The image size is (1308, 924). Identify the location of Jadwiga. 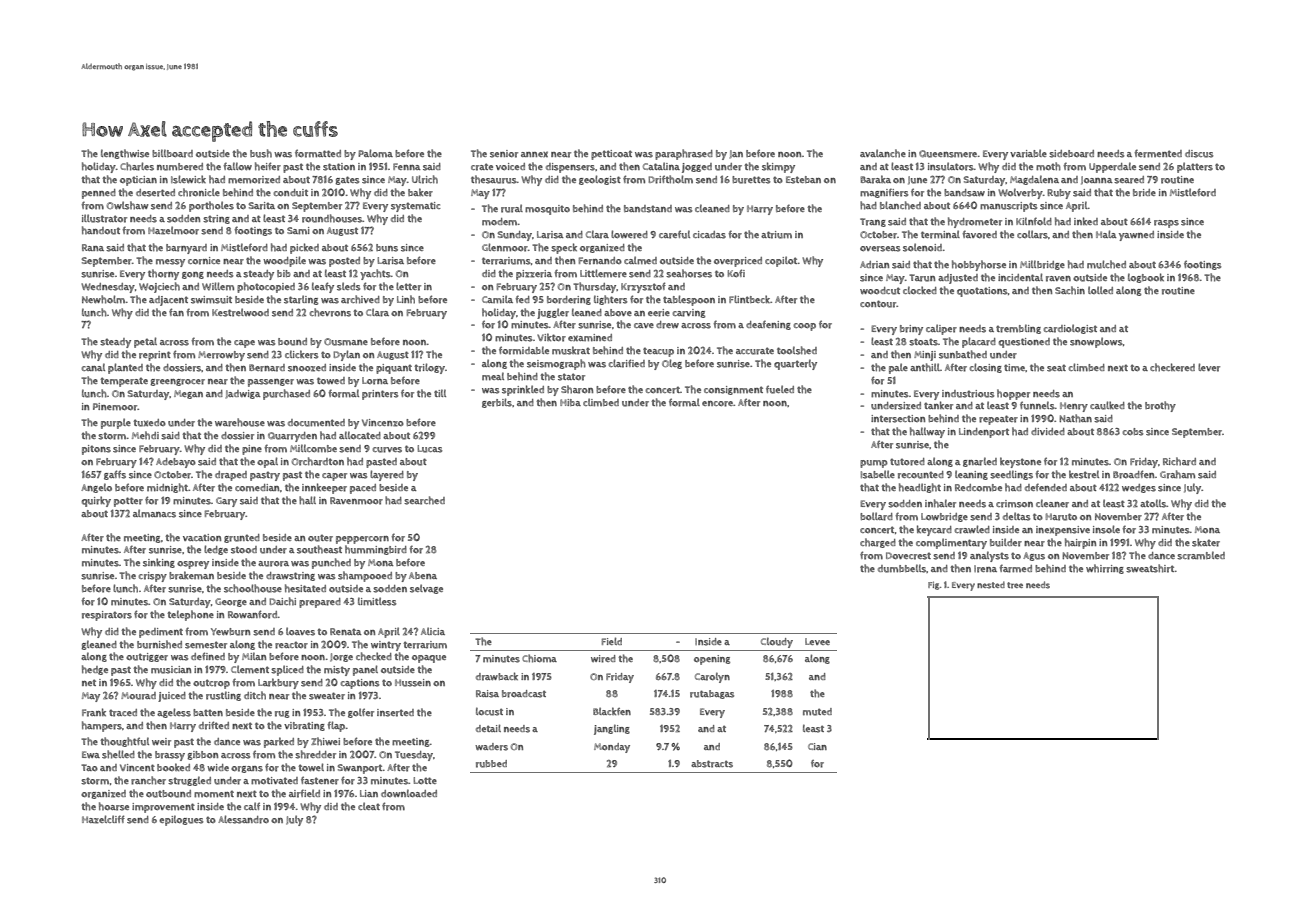
(243, 394).
